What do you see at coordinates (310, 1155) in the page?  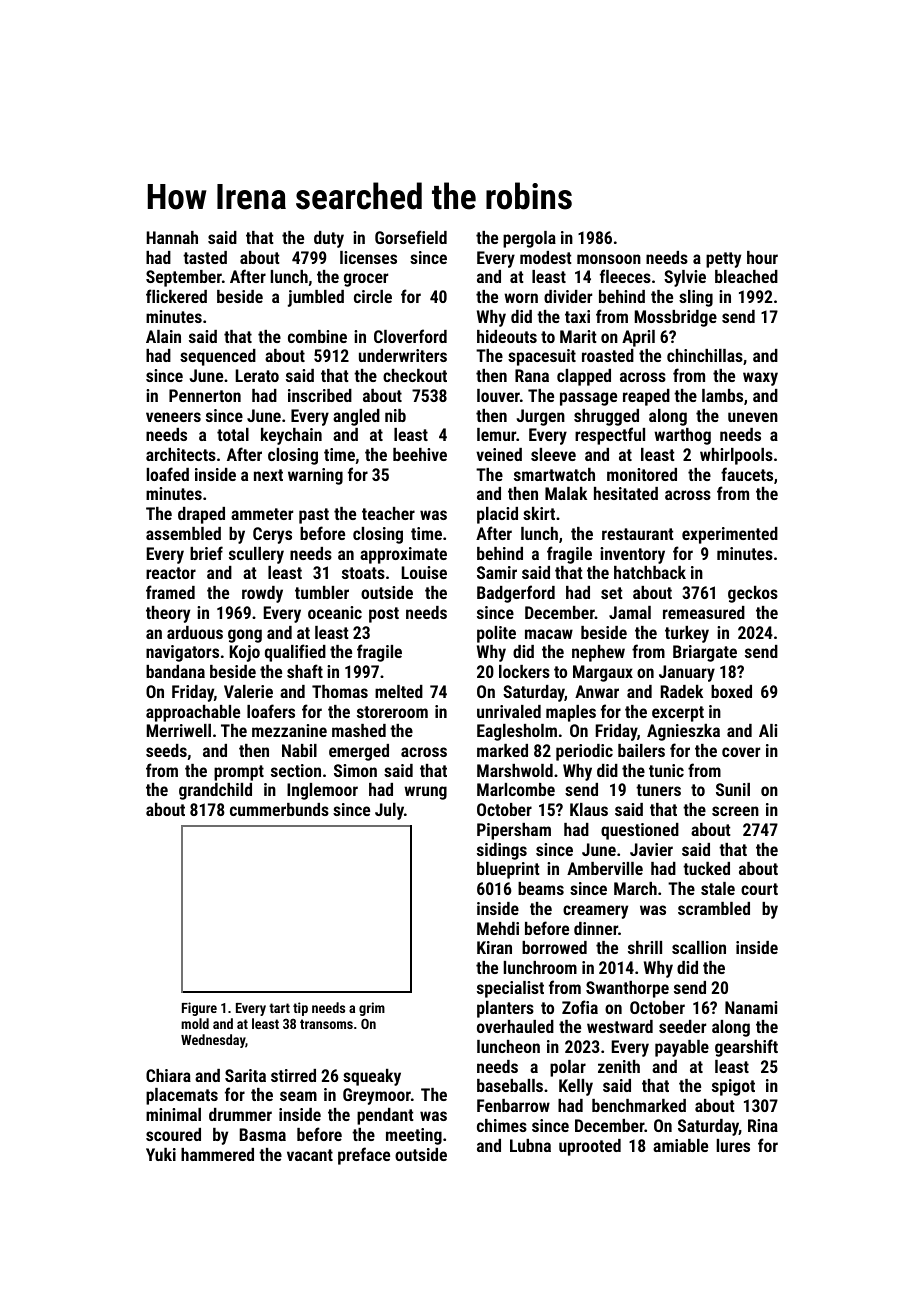 I see `vacant` at bounding box center [310, 1155].
